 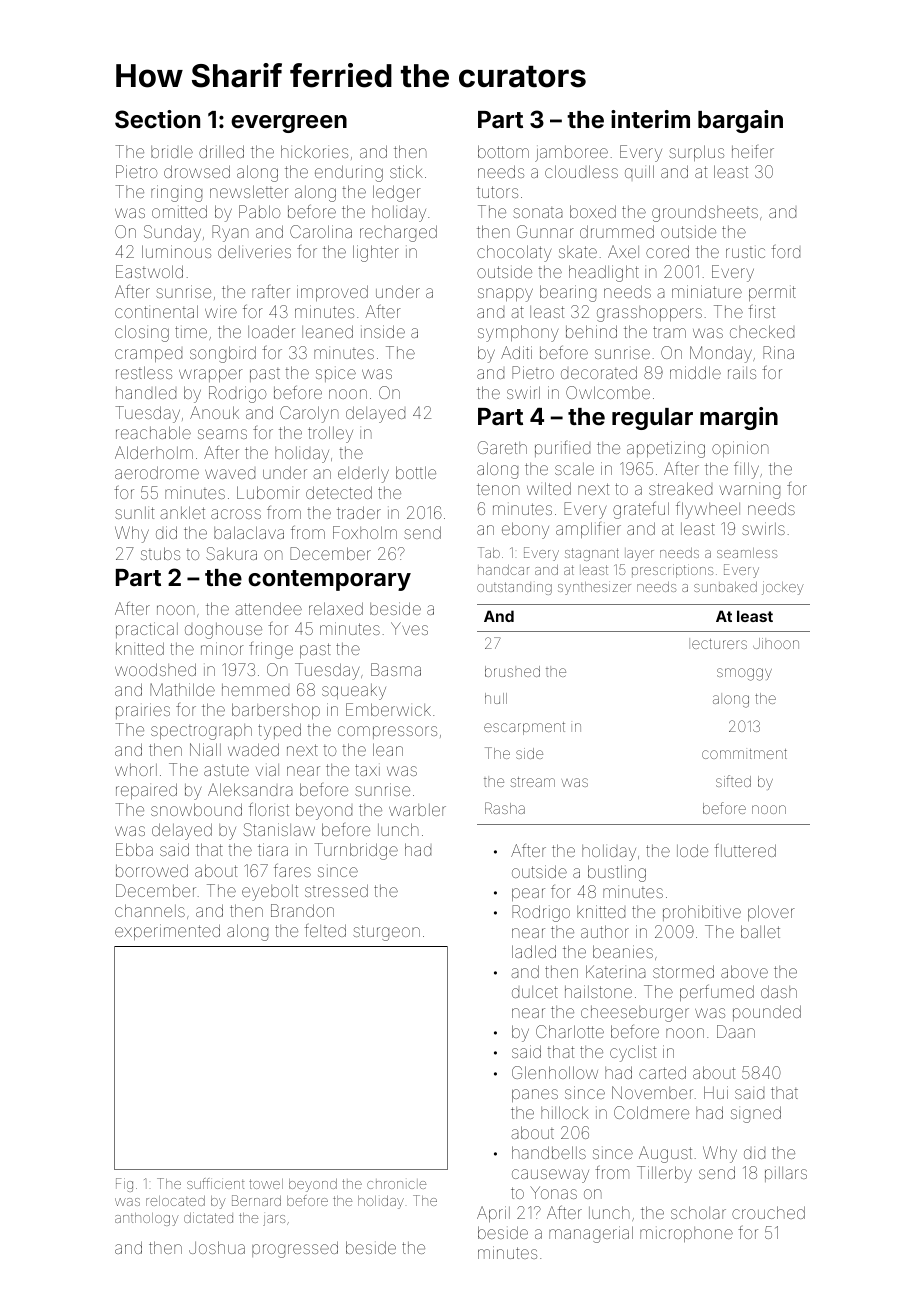 I want to click on flywheel, so click(x=708, y=510).
